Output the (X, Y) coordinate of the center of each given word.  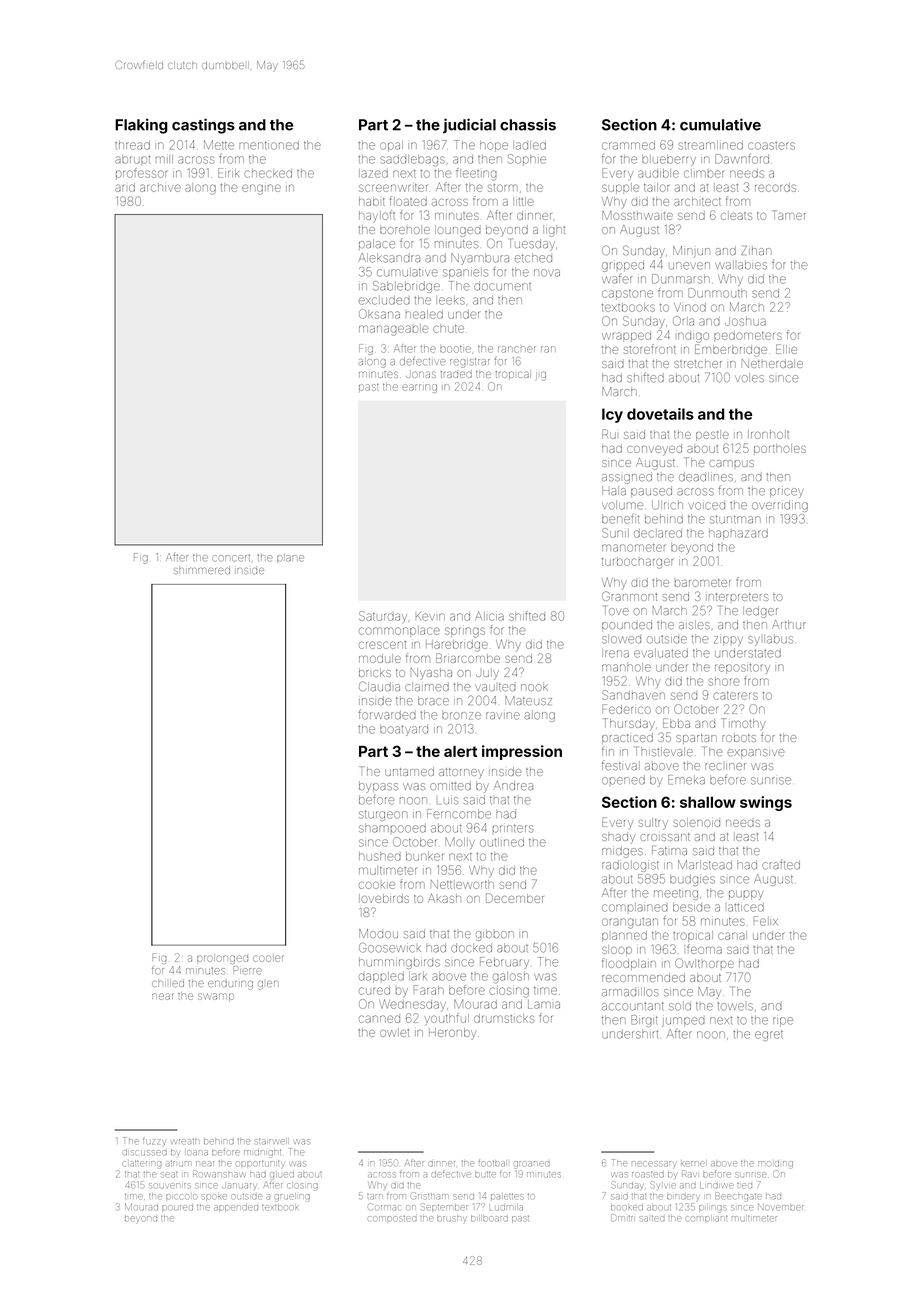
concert (231, 558)
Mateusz (528, 701)
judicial (469, 126)
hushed (380, 856)
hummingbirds (399, 963)
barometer (703, 583)
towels (735, 1006)
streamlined (710, 145)
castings (203, 126)
